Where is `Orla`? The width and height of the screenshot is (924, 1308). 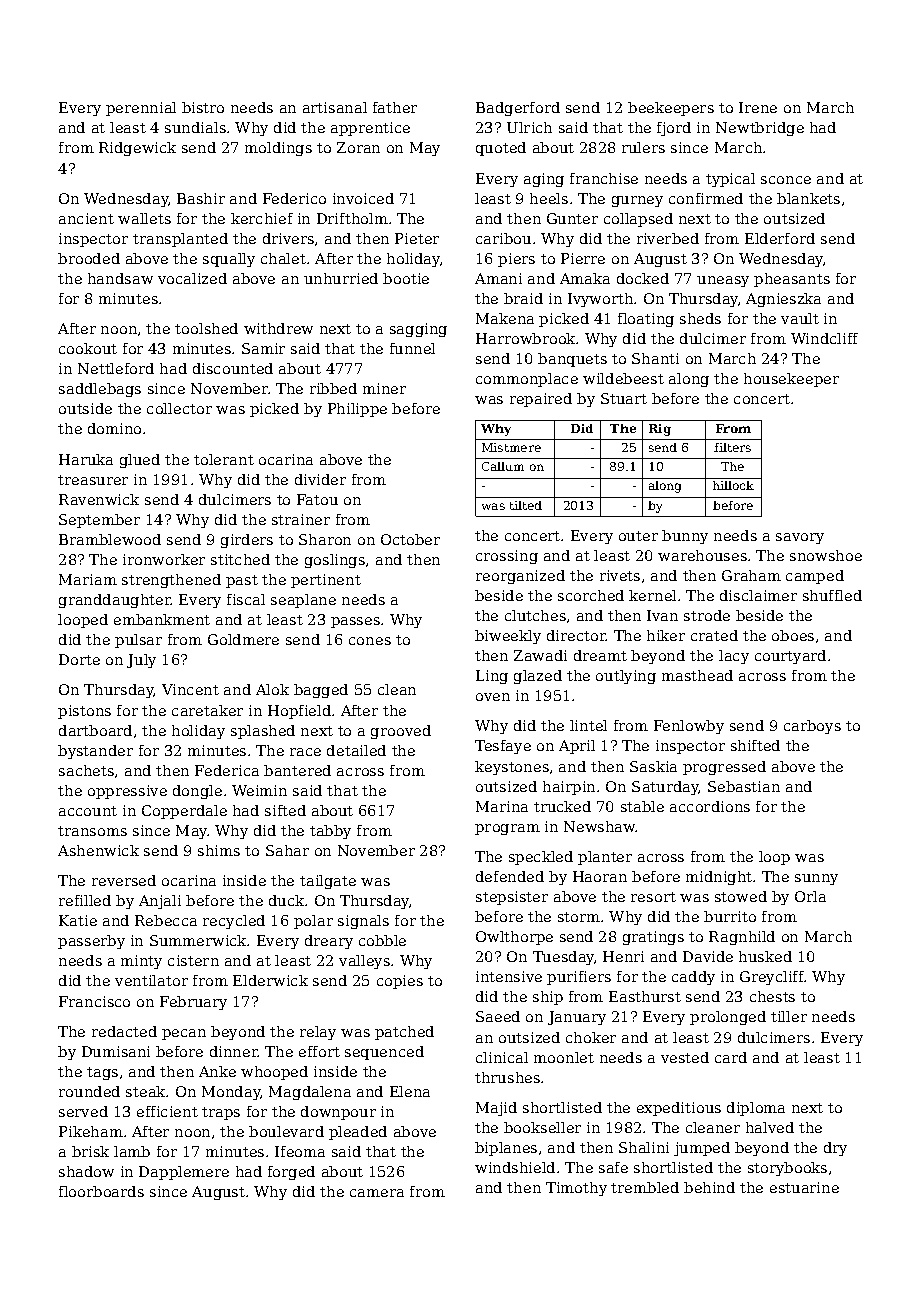 Orla is located at coordinates (810, 896).
